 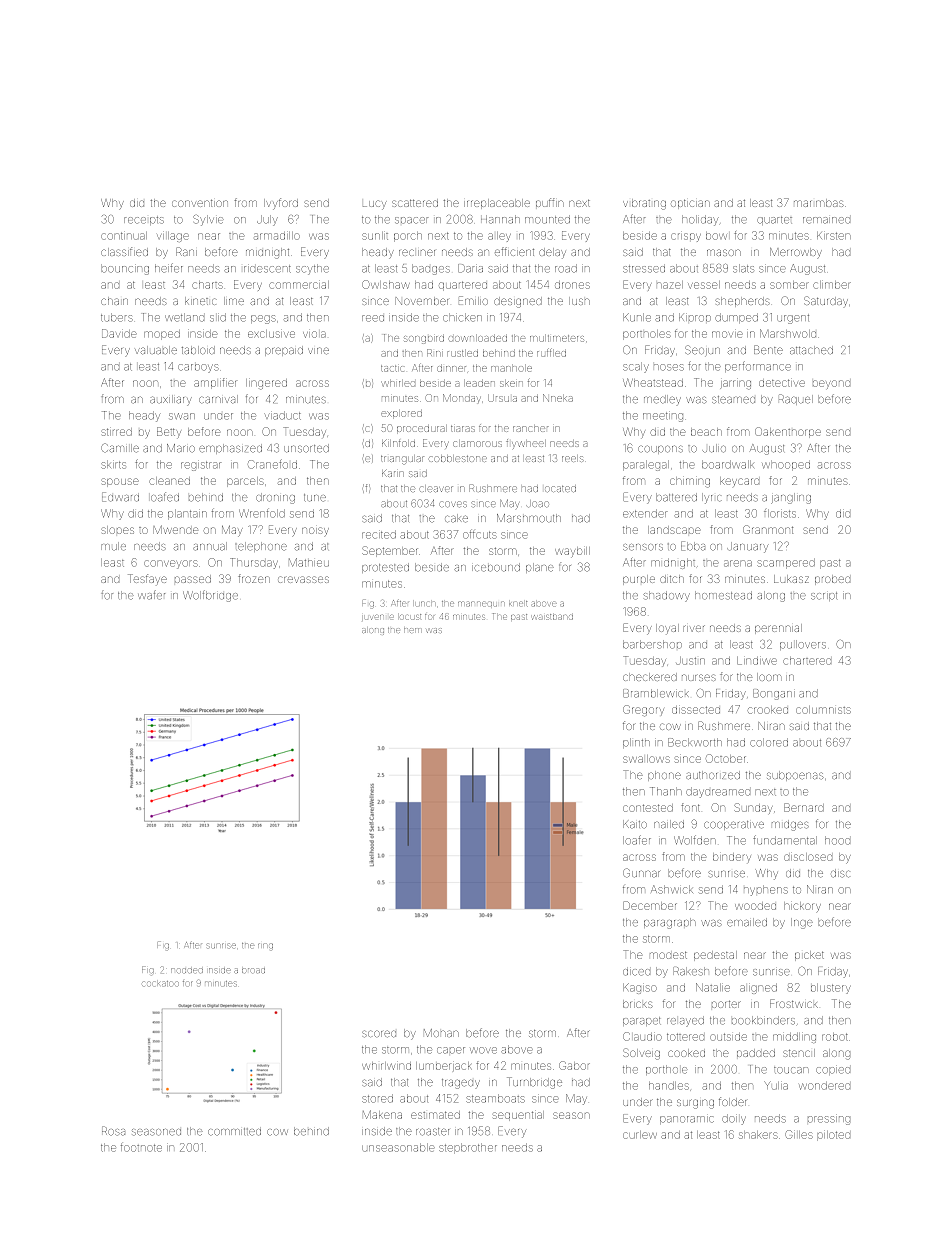 What do you see at coordinates (832, 285) in the screenshot?
I see `climber` at bounding box center [832, 285].
